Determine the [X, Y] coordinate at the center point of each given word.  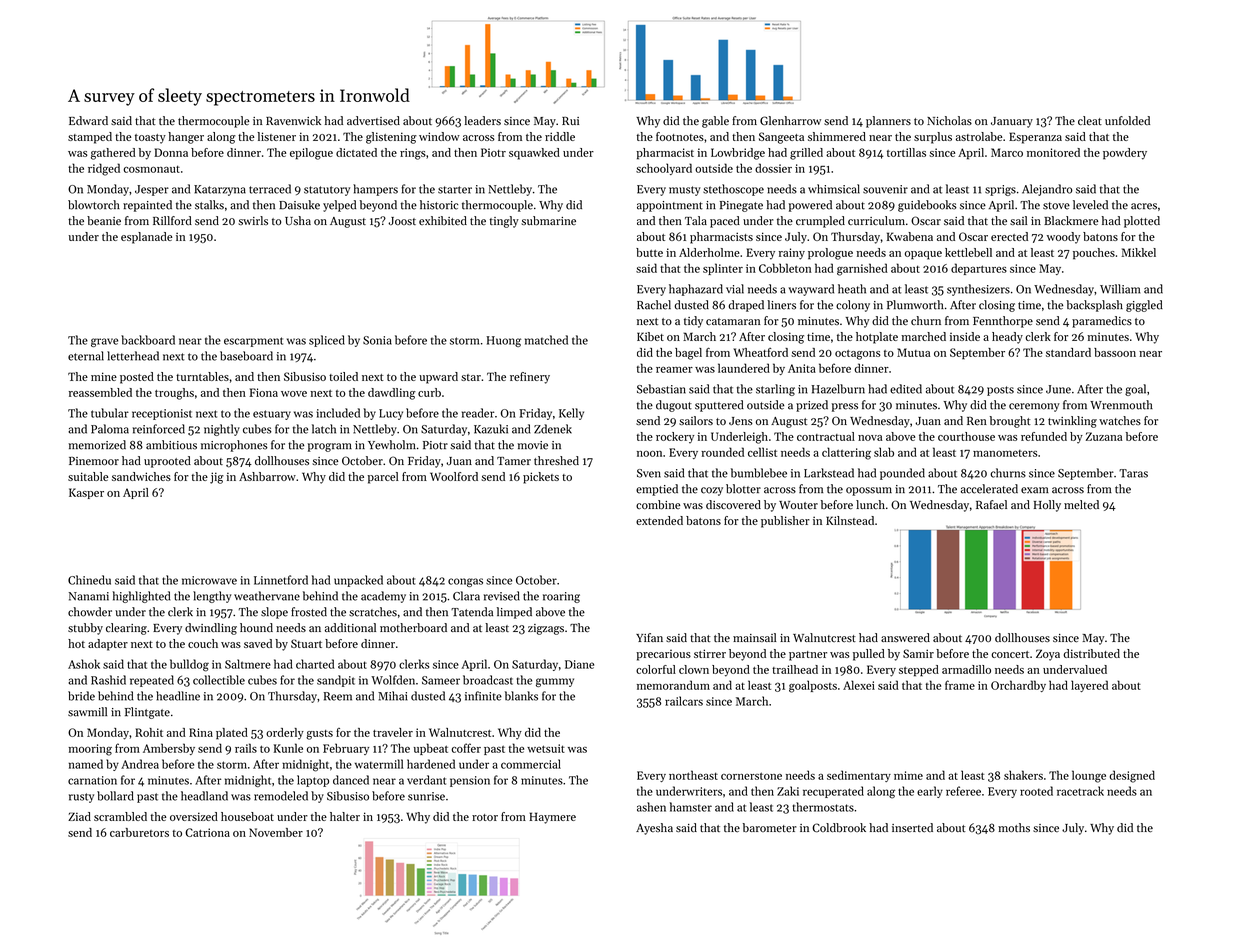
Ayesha [654, 829]
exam [1035, 490]
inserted [912, 828]
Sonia [377, 340]
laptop [313, 781]
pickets [541, 478]
